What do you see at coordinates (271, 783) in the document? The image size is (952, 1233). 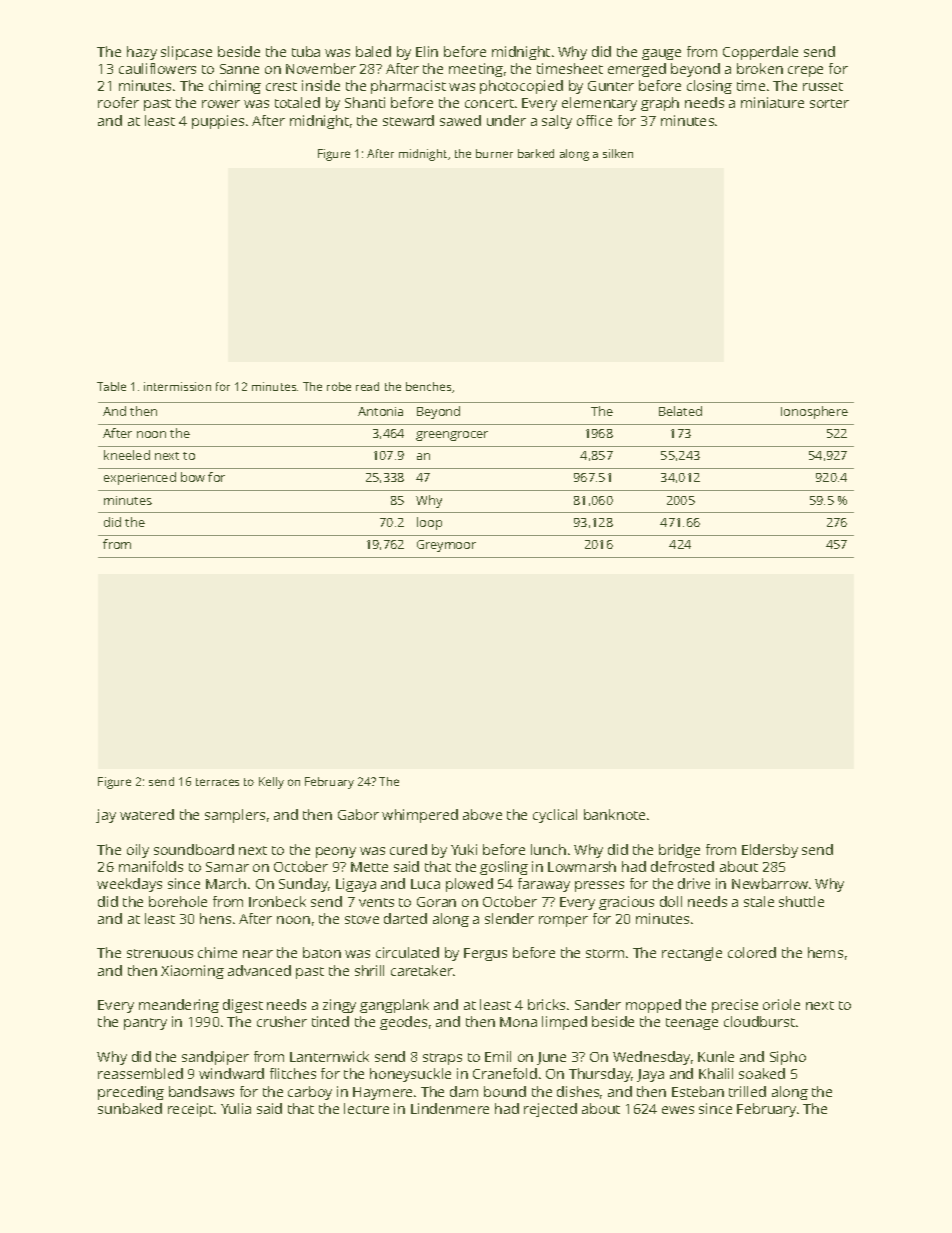 I see `Kelly` at bounding box center [271, 783].
